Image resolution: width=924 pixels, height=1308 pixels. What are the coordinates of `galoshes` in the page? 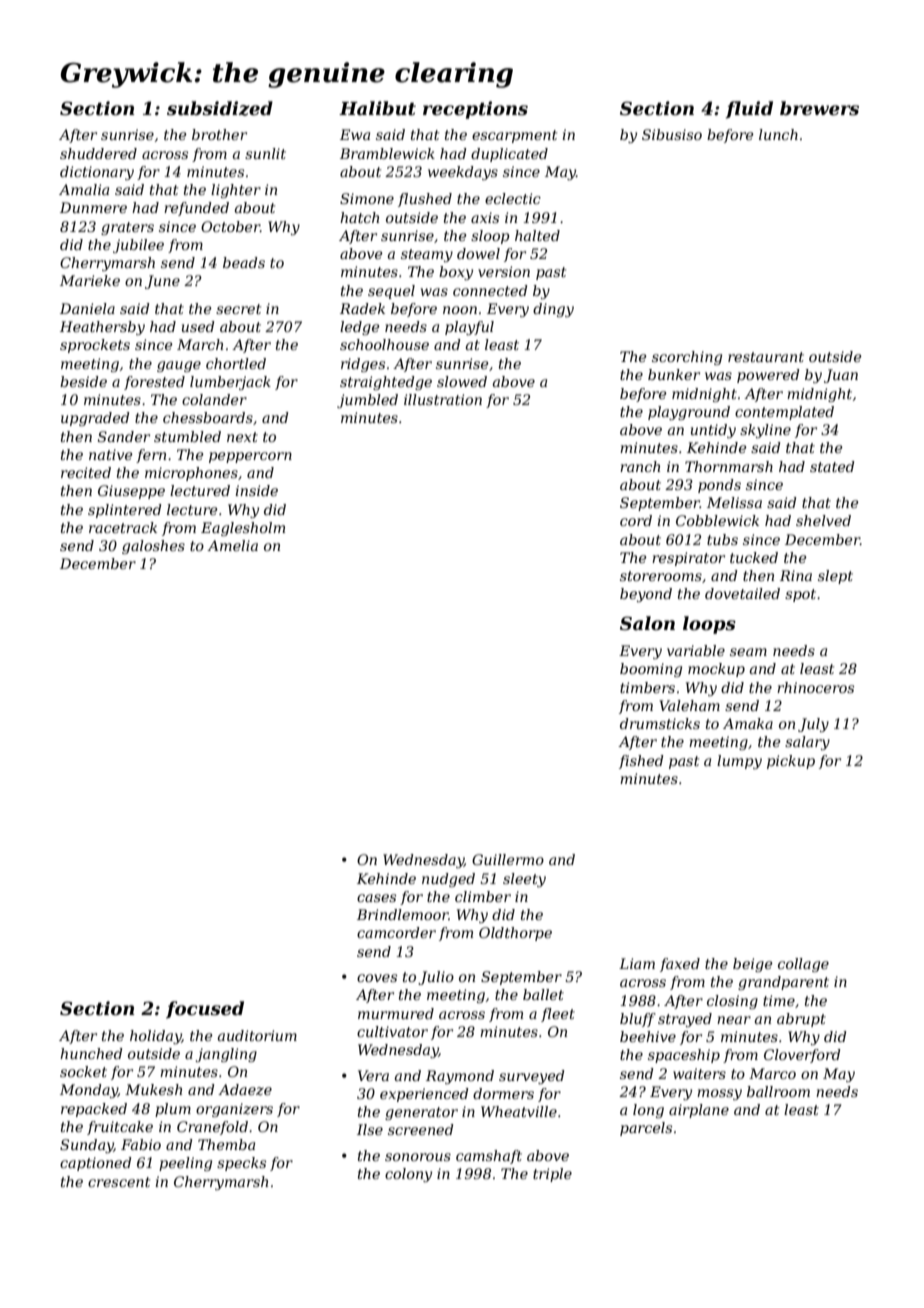 It's located at (153, 547).
